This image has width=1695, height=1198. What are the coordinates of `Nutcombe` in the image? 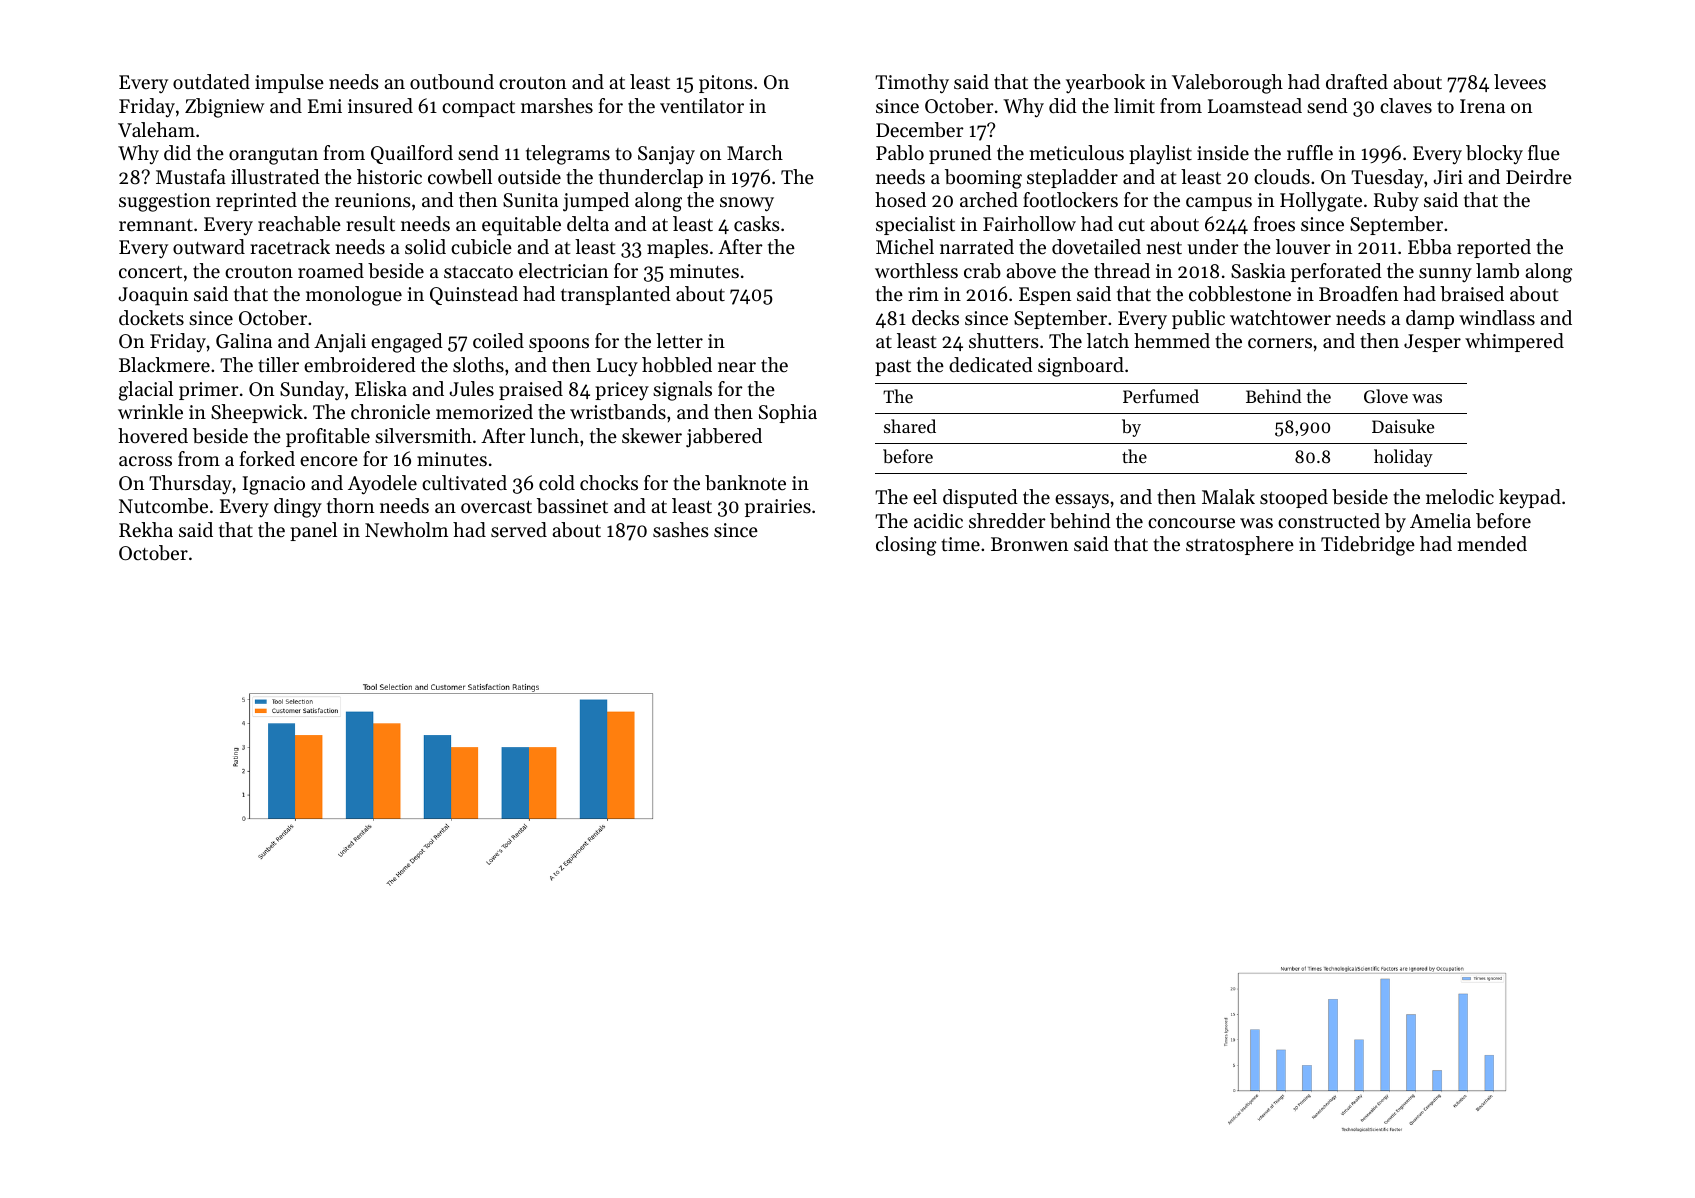 It's located at (163, 506).
